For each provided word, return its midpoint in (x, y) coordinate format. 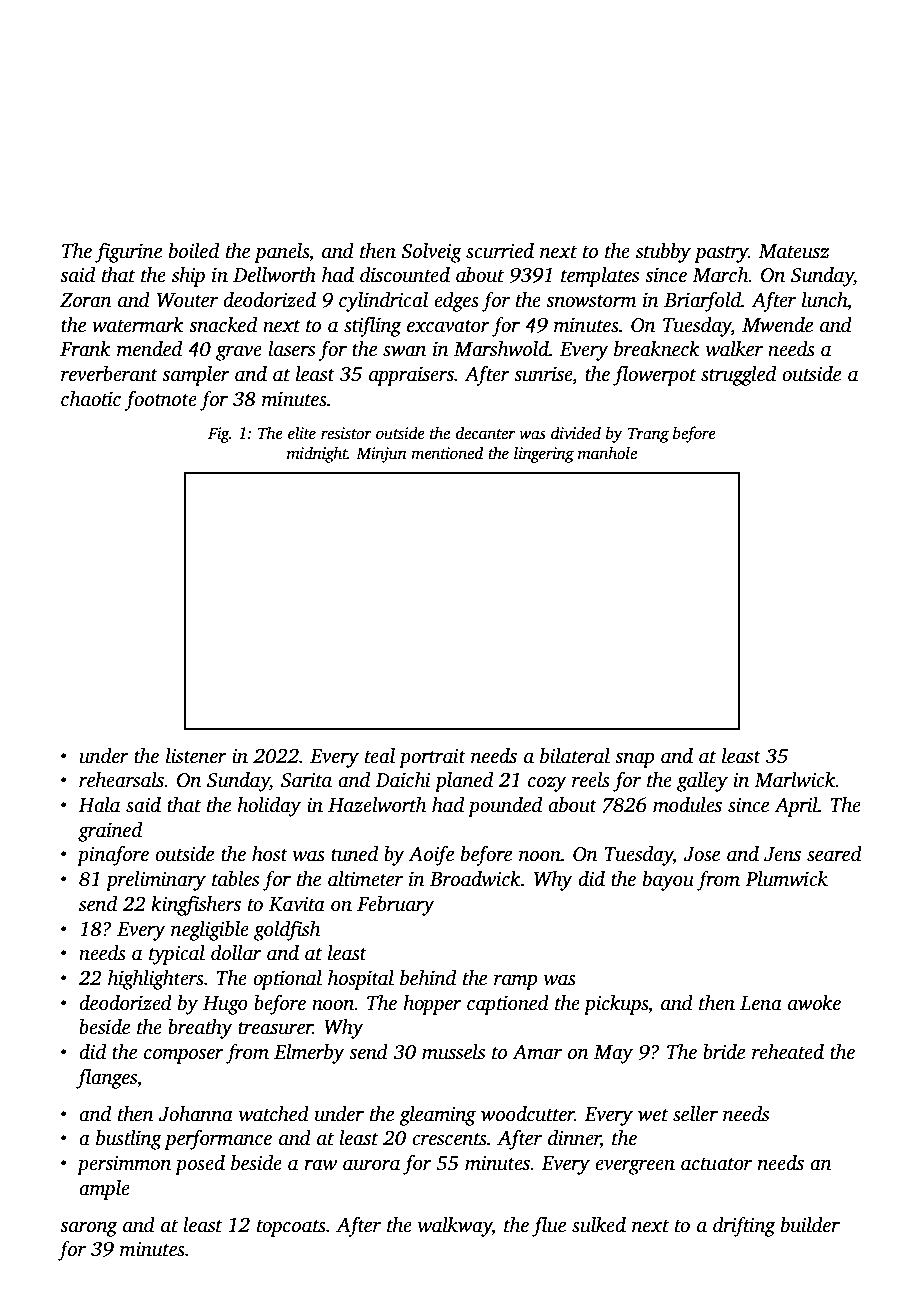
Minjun (381, 455)
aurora (371, 1165)
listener (196, 756)
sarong (88, 1229)
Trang (648, 435)
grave (239, 353)
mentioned (447, 453)
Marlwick (794, 780)
